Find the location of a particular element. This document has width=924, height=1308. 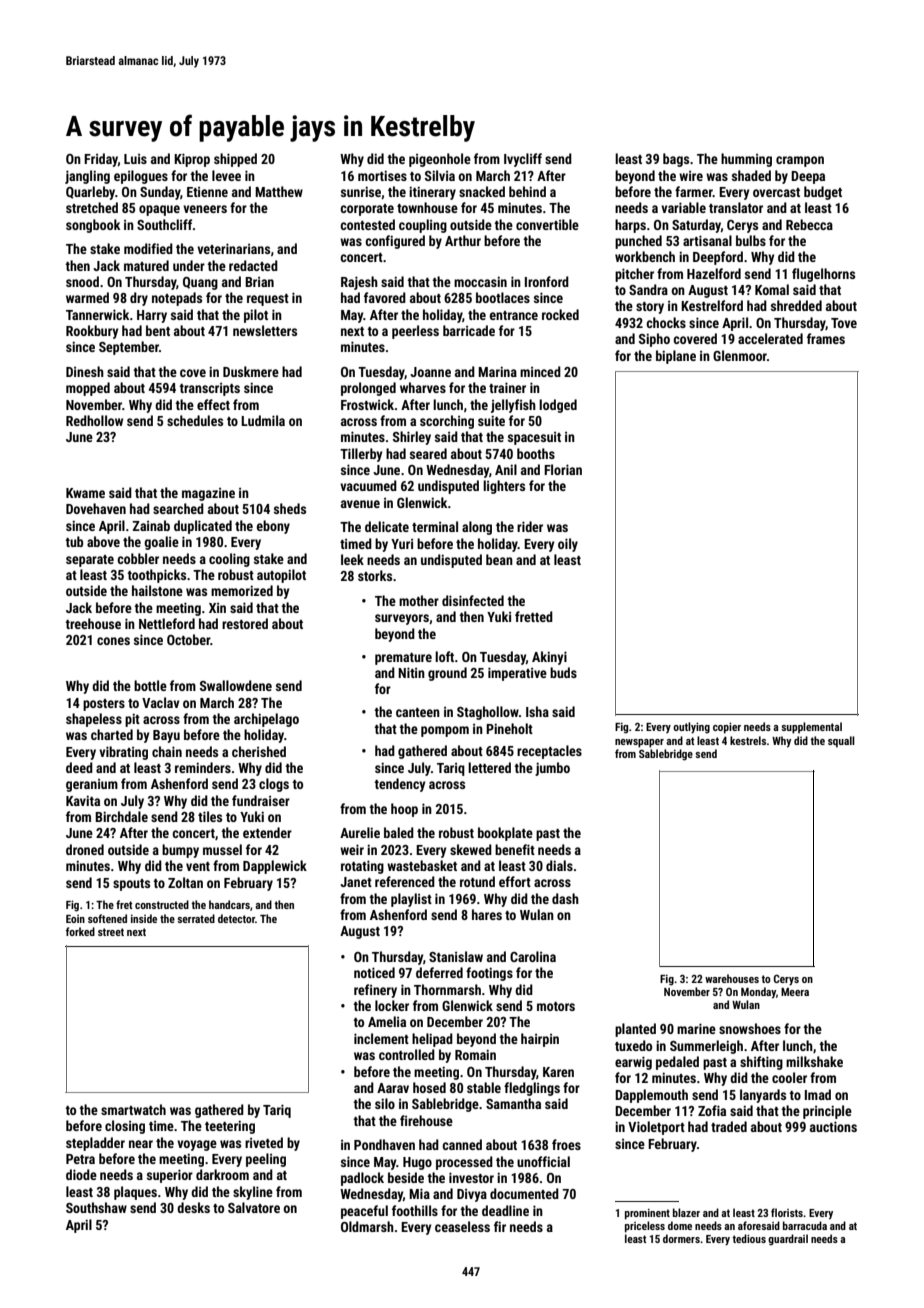

Glenmoor is located at coordinates (740, 355).
